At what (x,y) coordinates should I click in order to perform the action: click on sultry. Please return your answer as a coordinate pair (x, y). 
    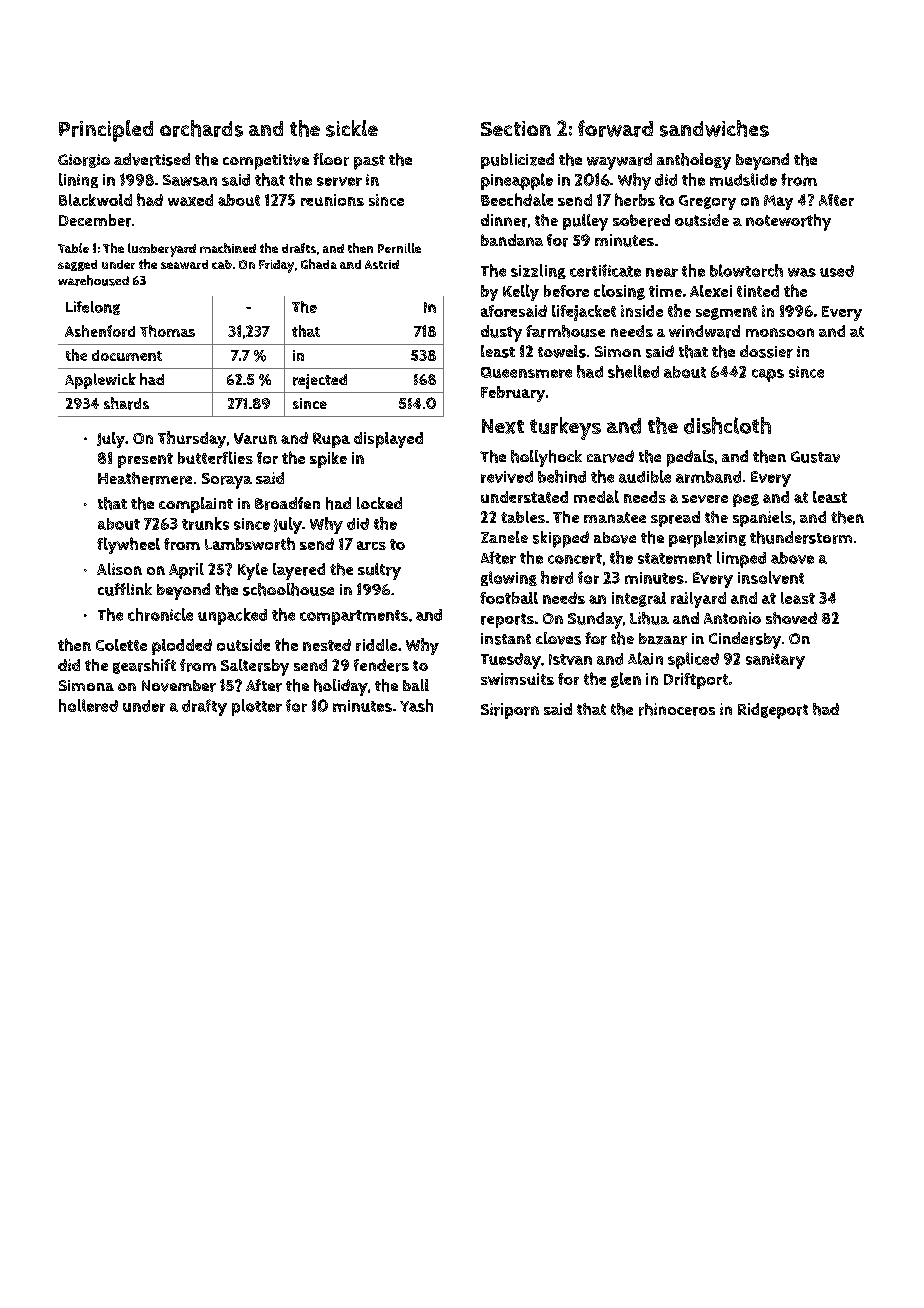
    Looking at the image, I should click on (379, 571).
